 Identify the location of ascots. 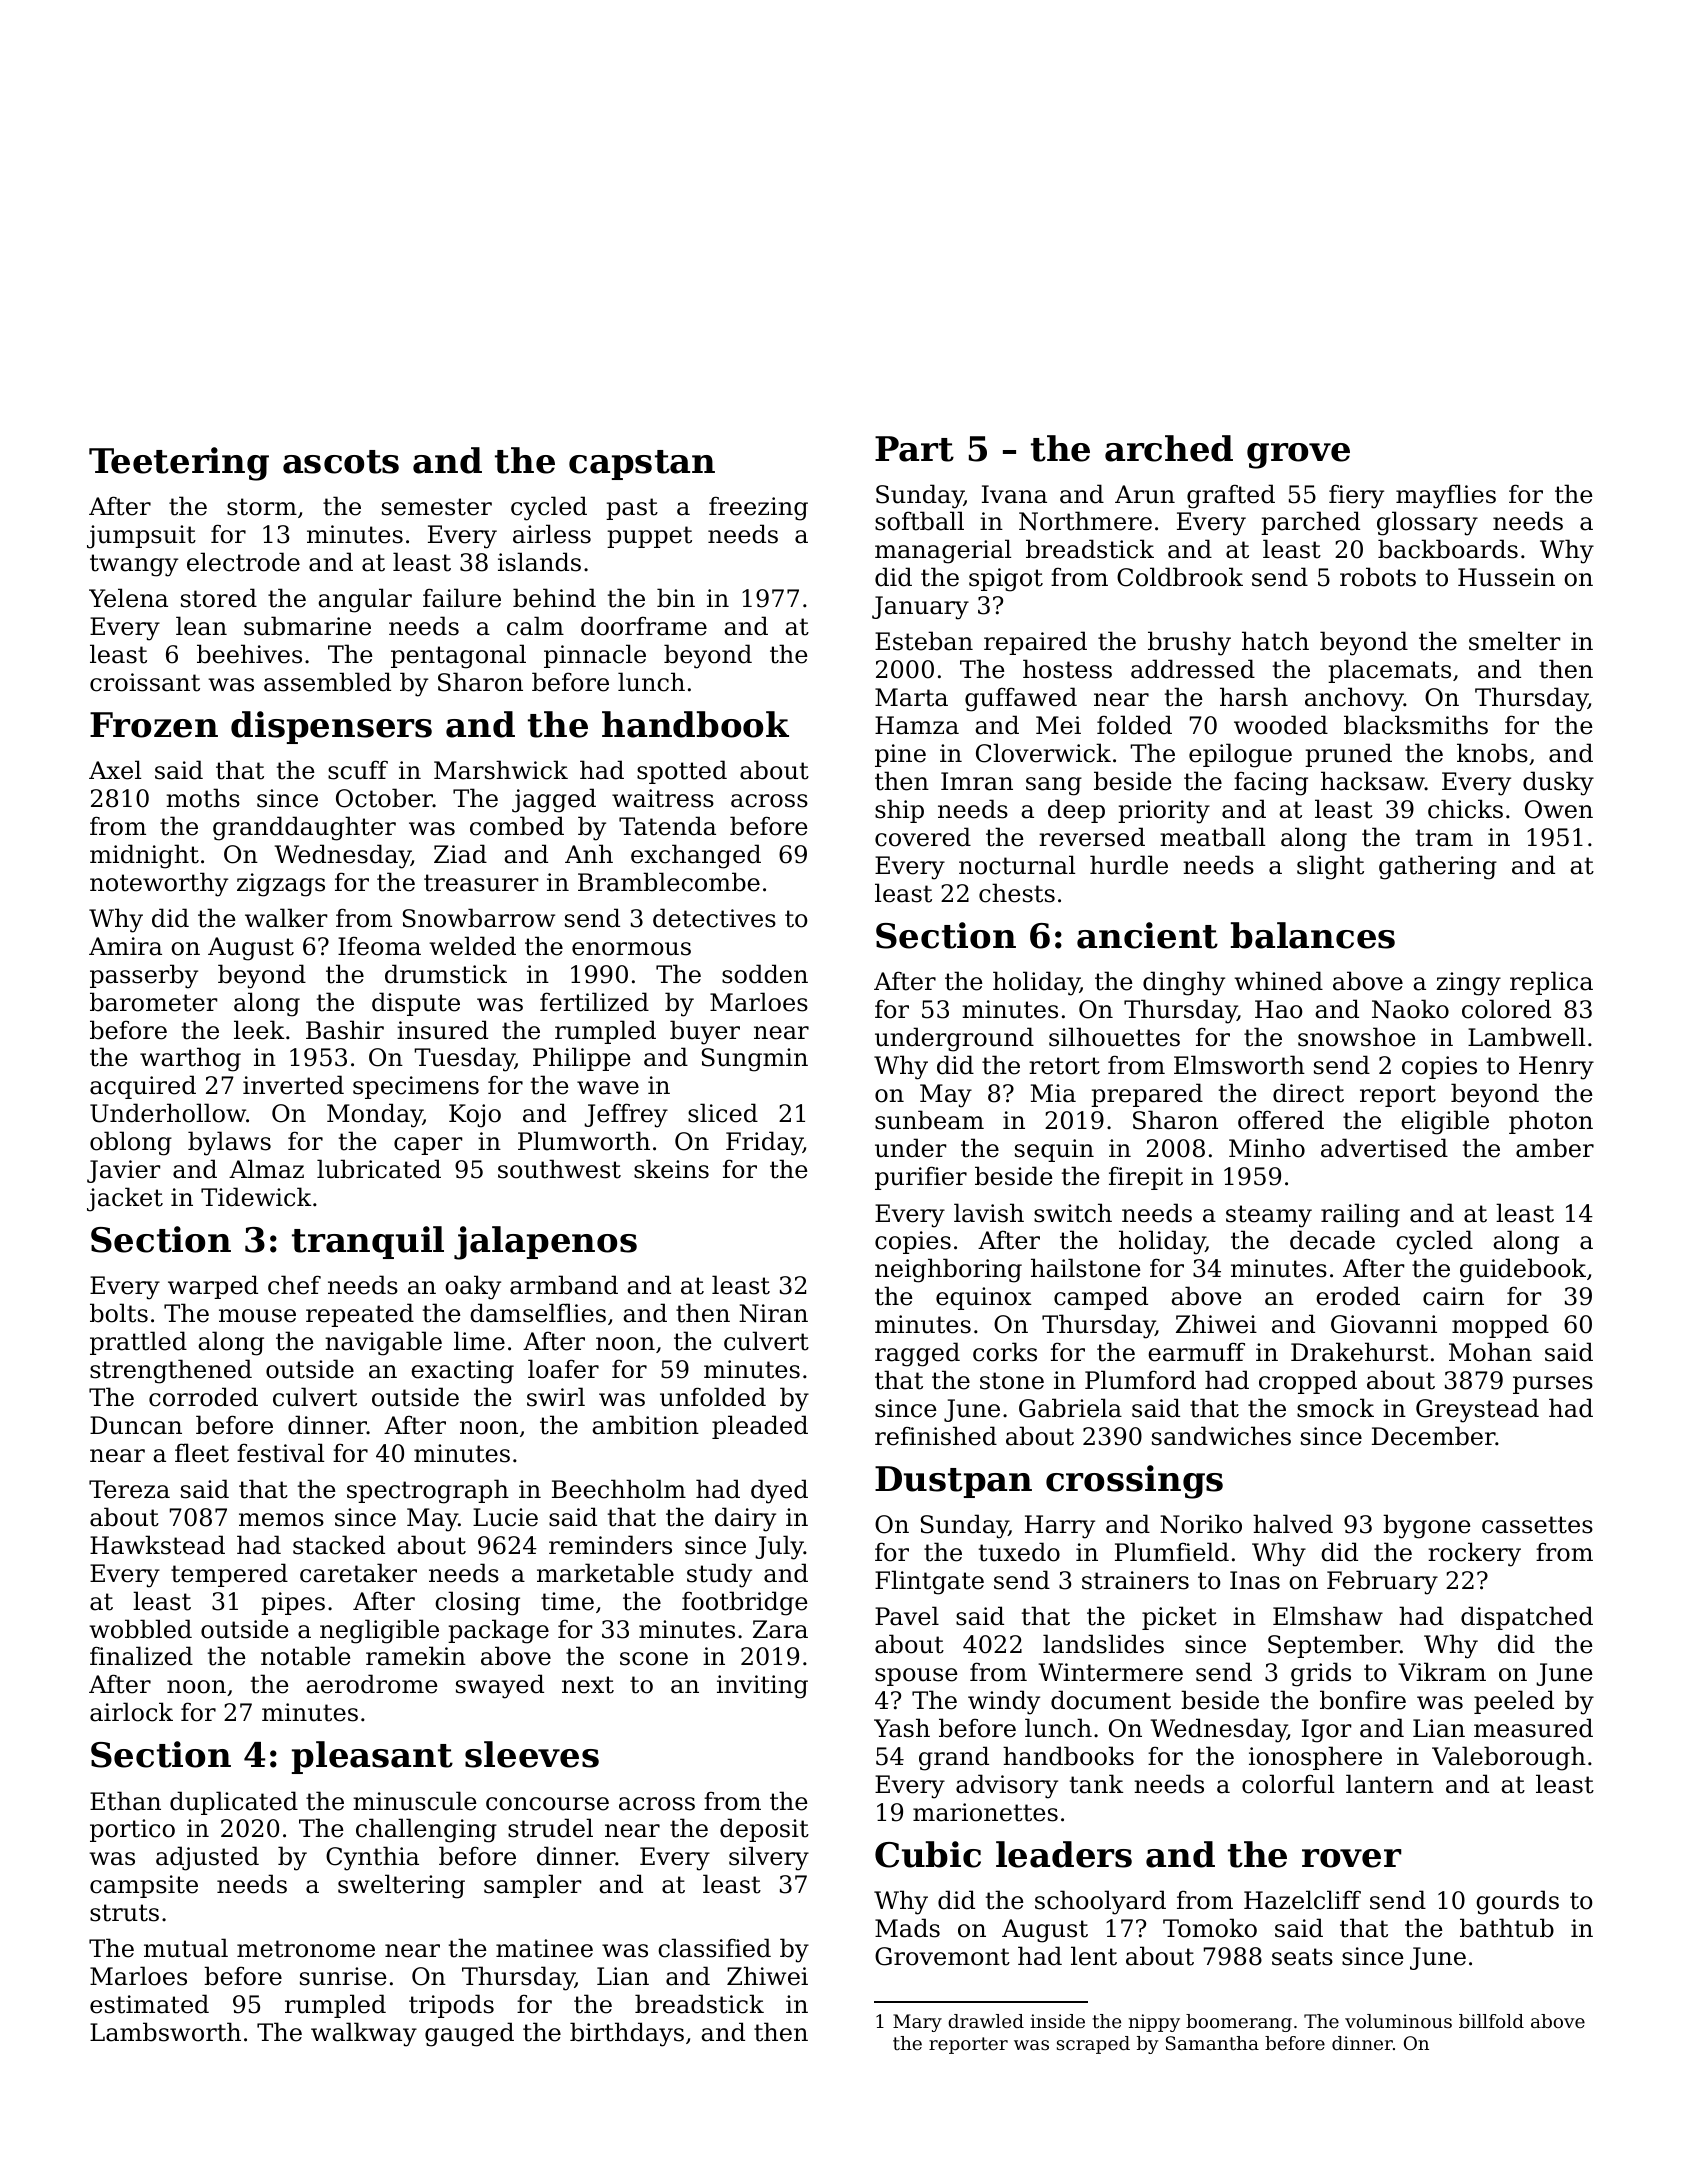
(341, 462).
